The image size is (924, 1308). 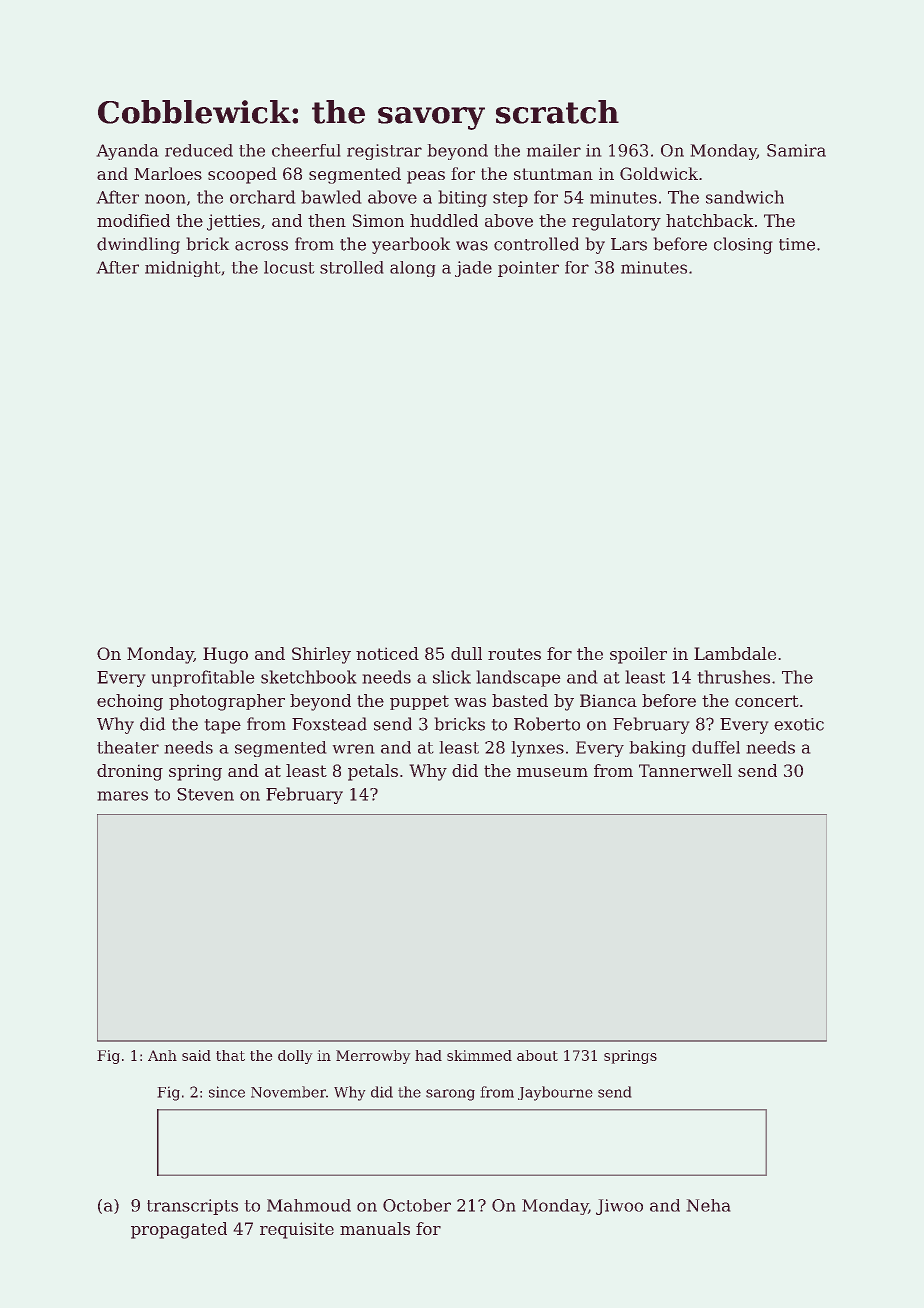 I want to click on echoing, so click(x=130, y=702).
